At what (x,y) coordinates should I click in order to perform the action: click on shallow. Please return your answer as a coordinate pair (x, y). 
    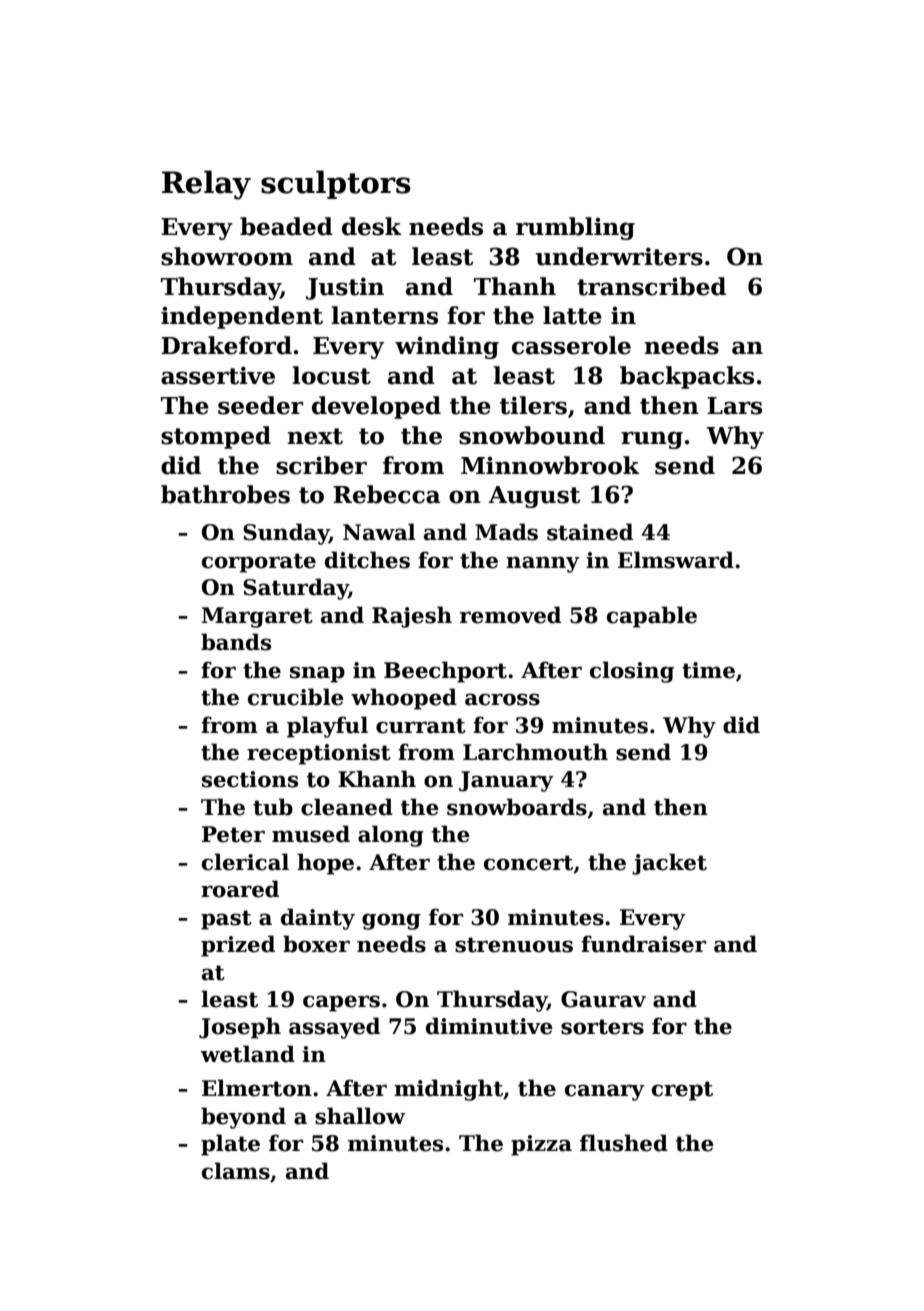
    Looking at the image, I should click on (360, 1116).
